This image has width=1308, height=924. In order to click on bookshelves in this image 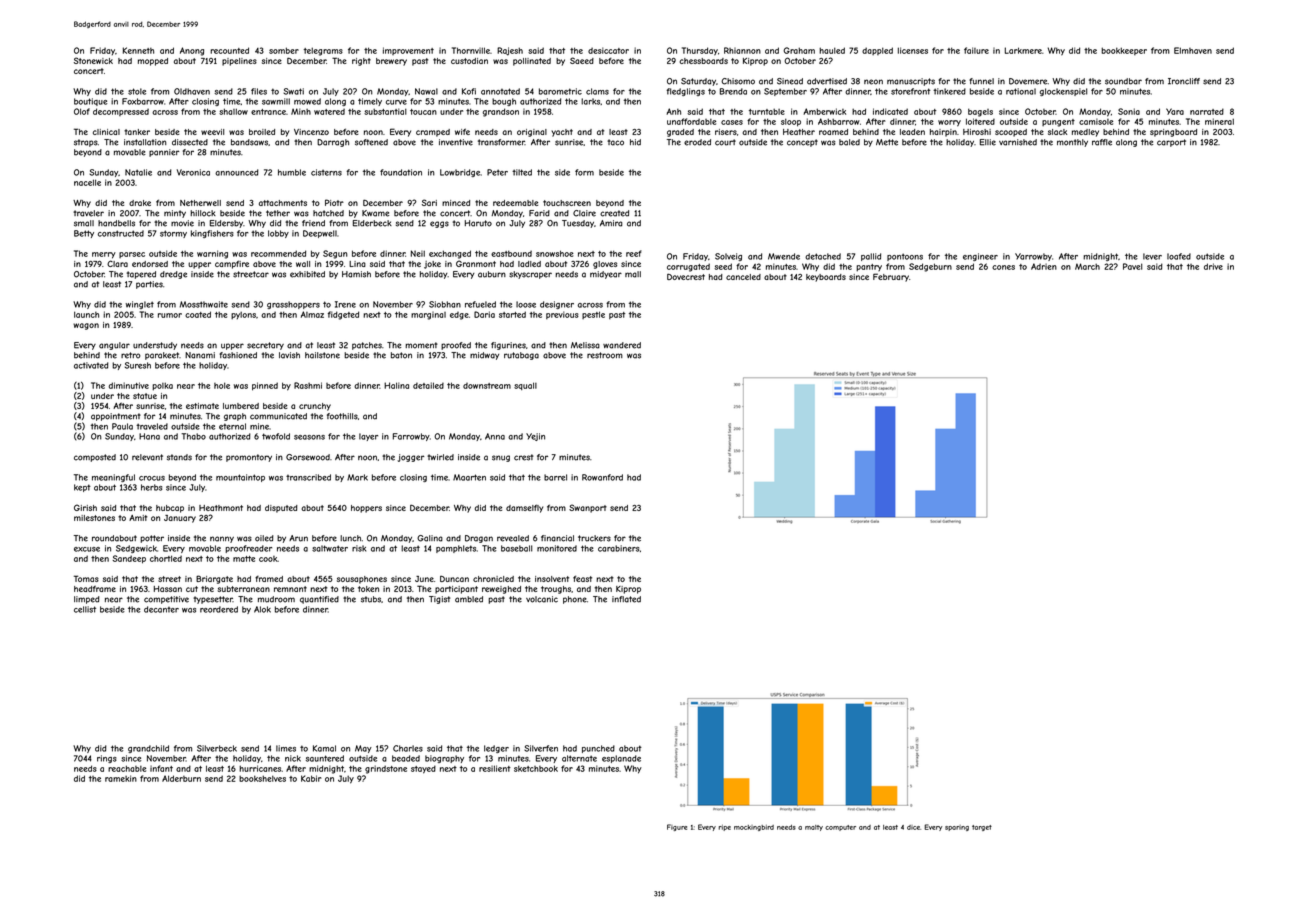, I will do `click(262, 778)`.
